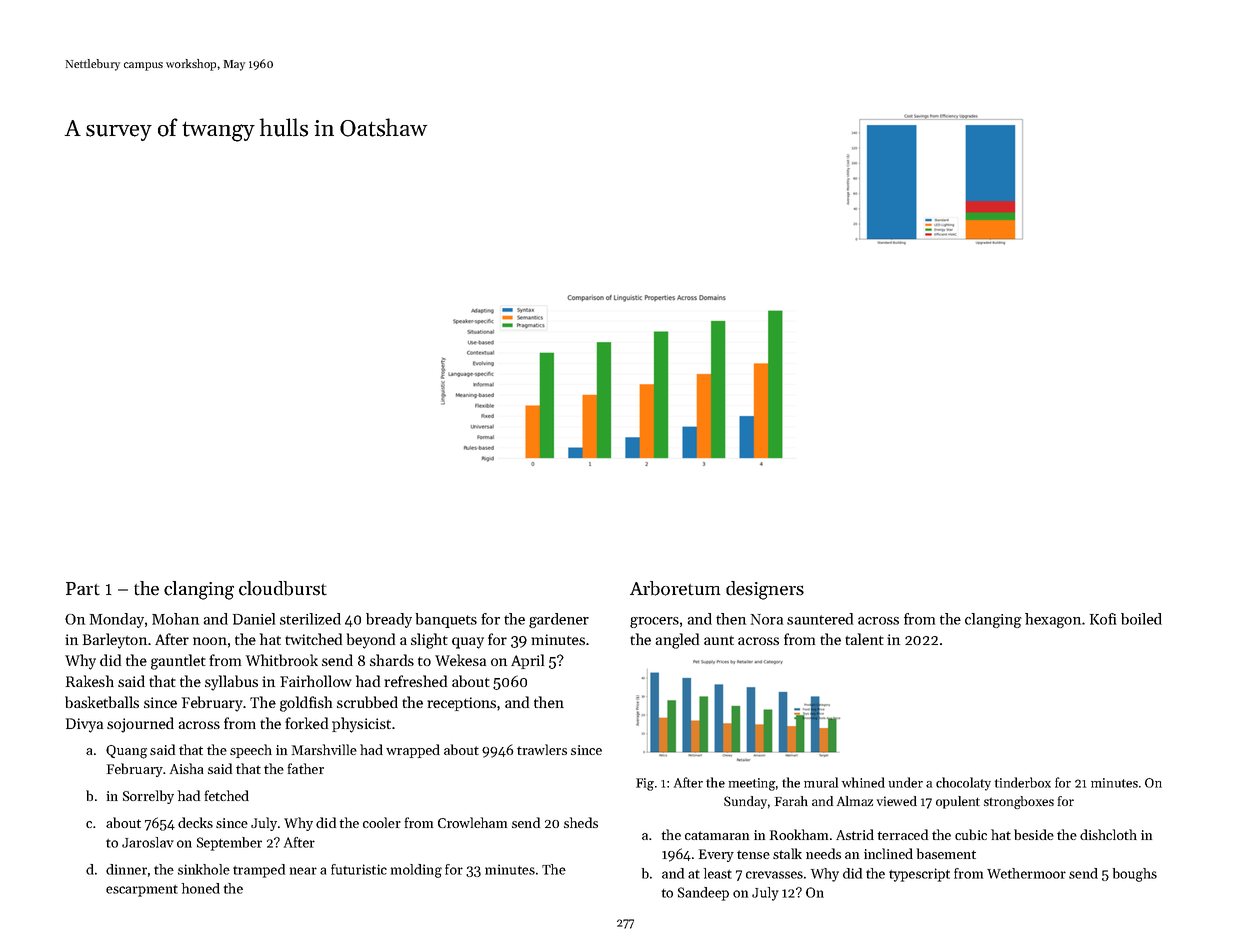 The image size is (1233, 952). What do you see at coordinates (1141, 619) in the screenshot?
I see `boiled` at bounding box center [1141, 619].
